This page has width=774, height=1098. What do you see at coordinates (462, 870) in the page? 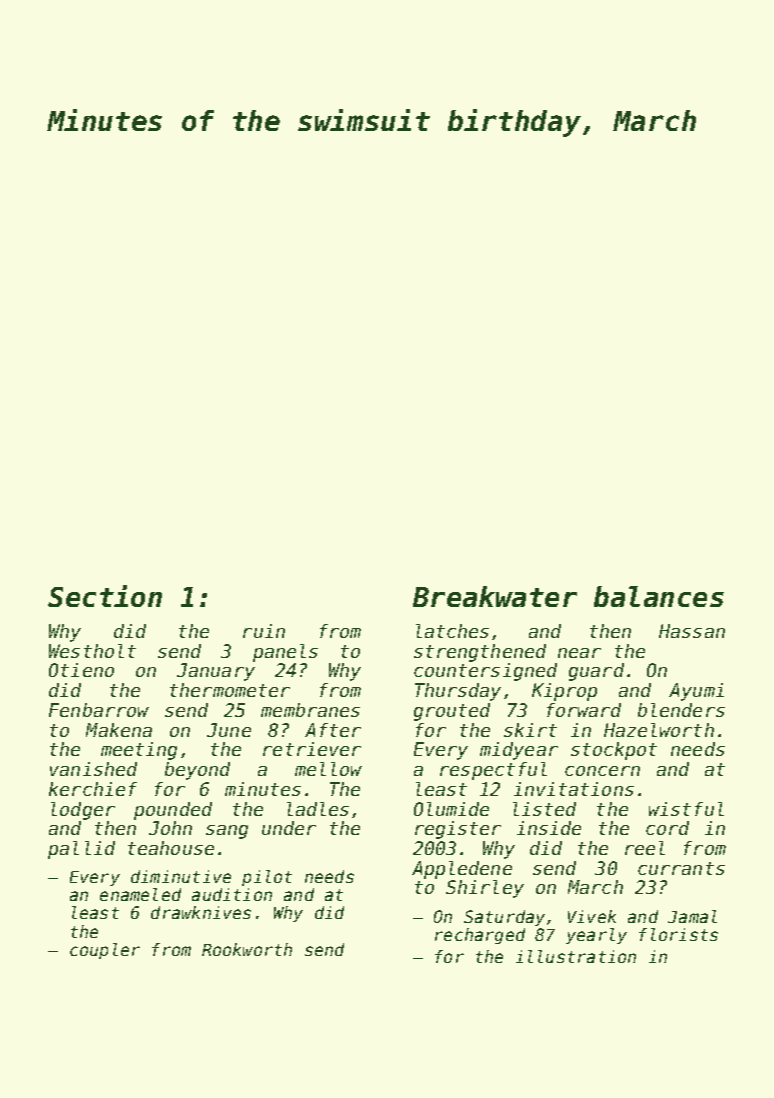
I see `Appledene` at bounding box center [462, 870].
